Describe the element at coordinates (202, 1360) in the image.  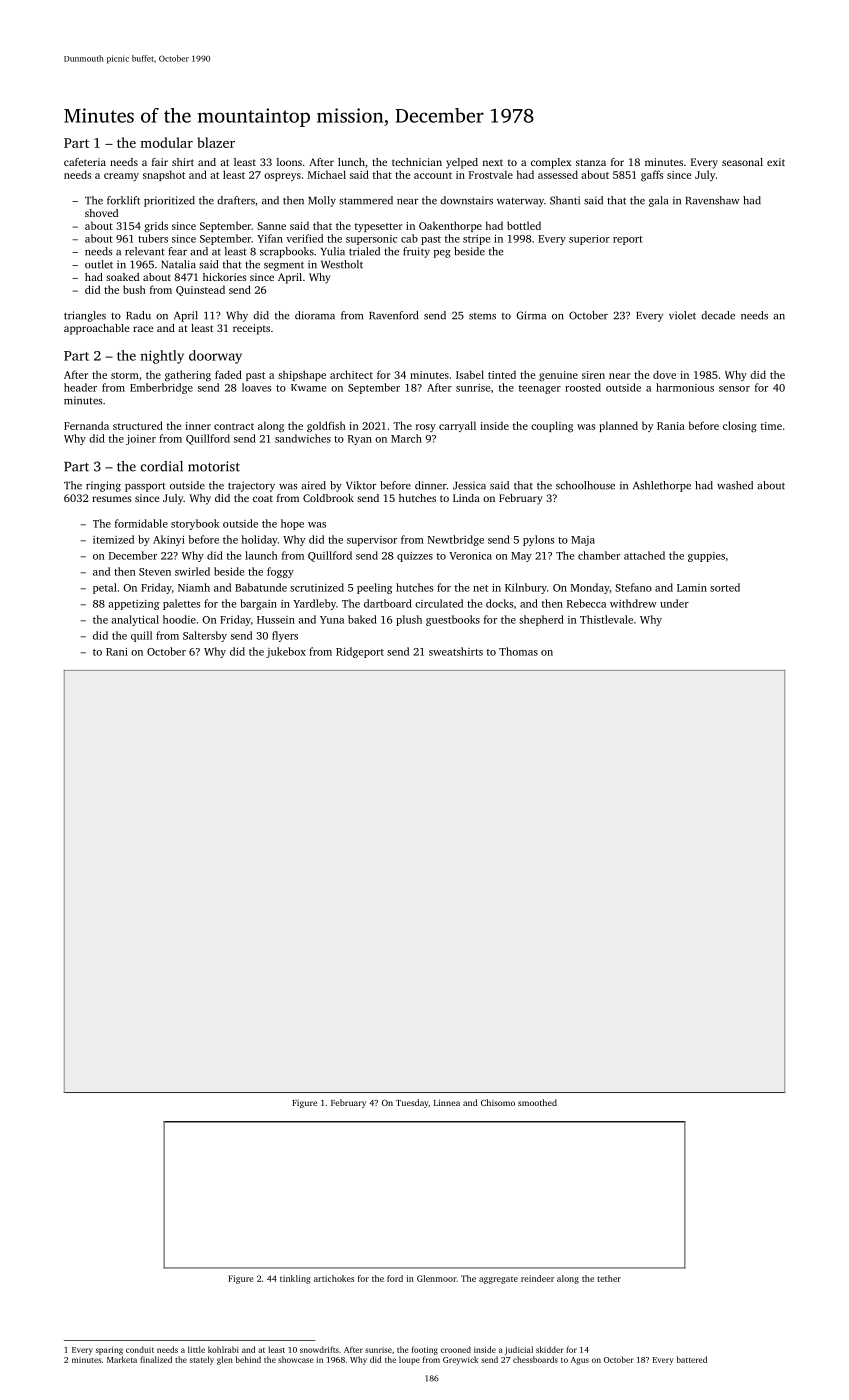
I see `stately` at that location.
